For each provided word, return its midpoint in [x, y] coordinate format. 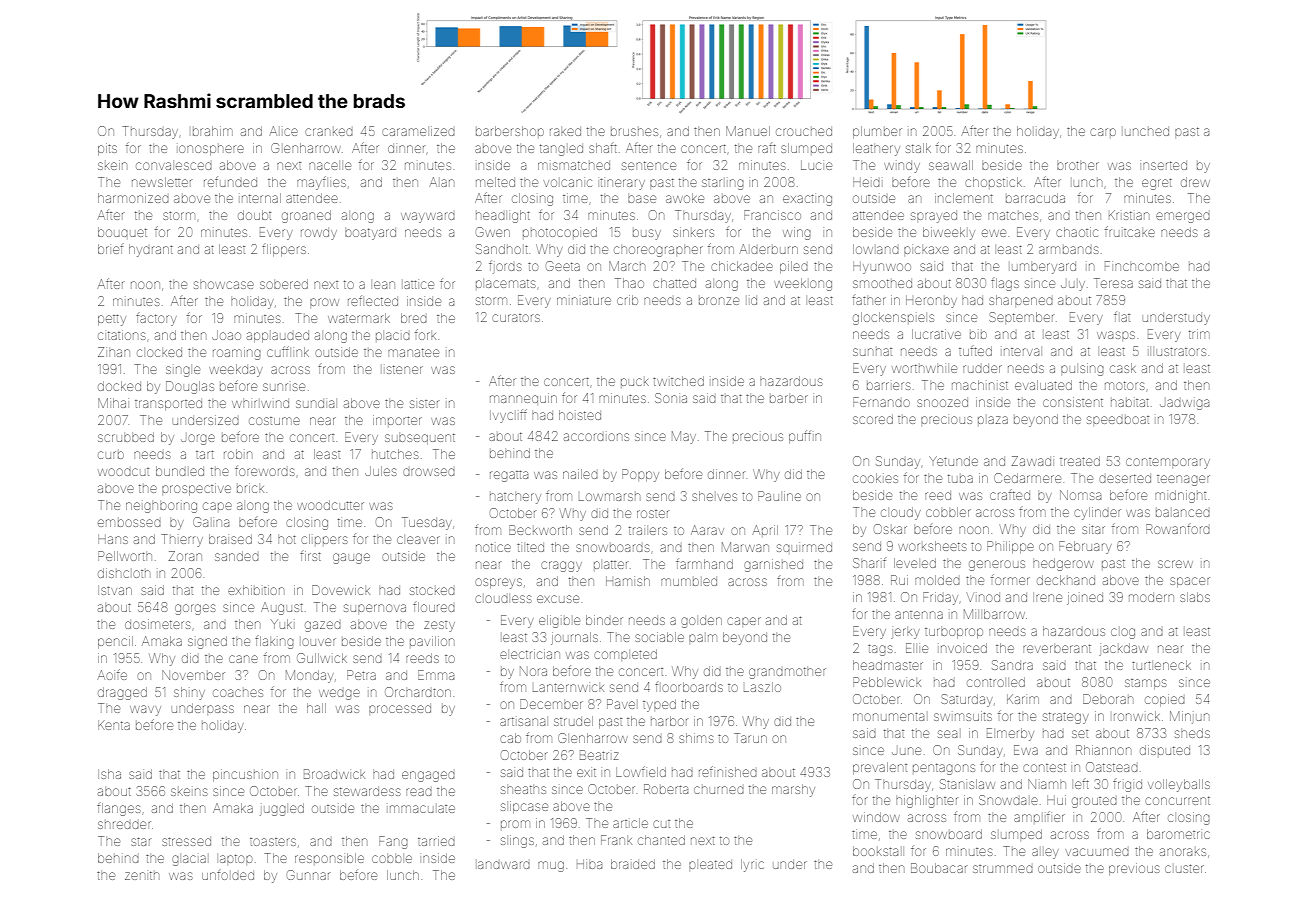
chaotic [1077, 232]
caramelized [418, 131]
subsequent [420, 438]
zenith [142, 875]
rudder [982, 369]
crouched [804, 132]
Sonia [671, 398]
